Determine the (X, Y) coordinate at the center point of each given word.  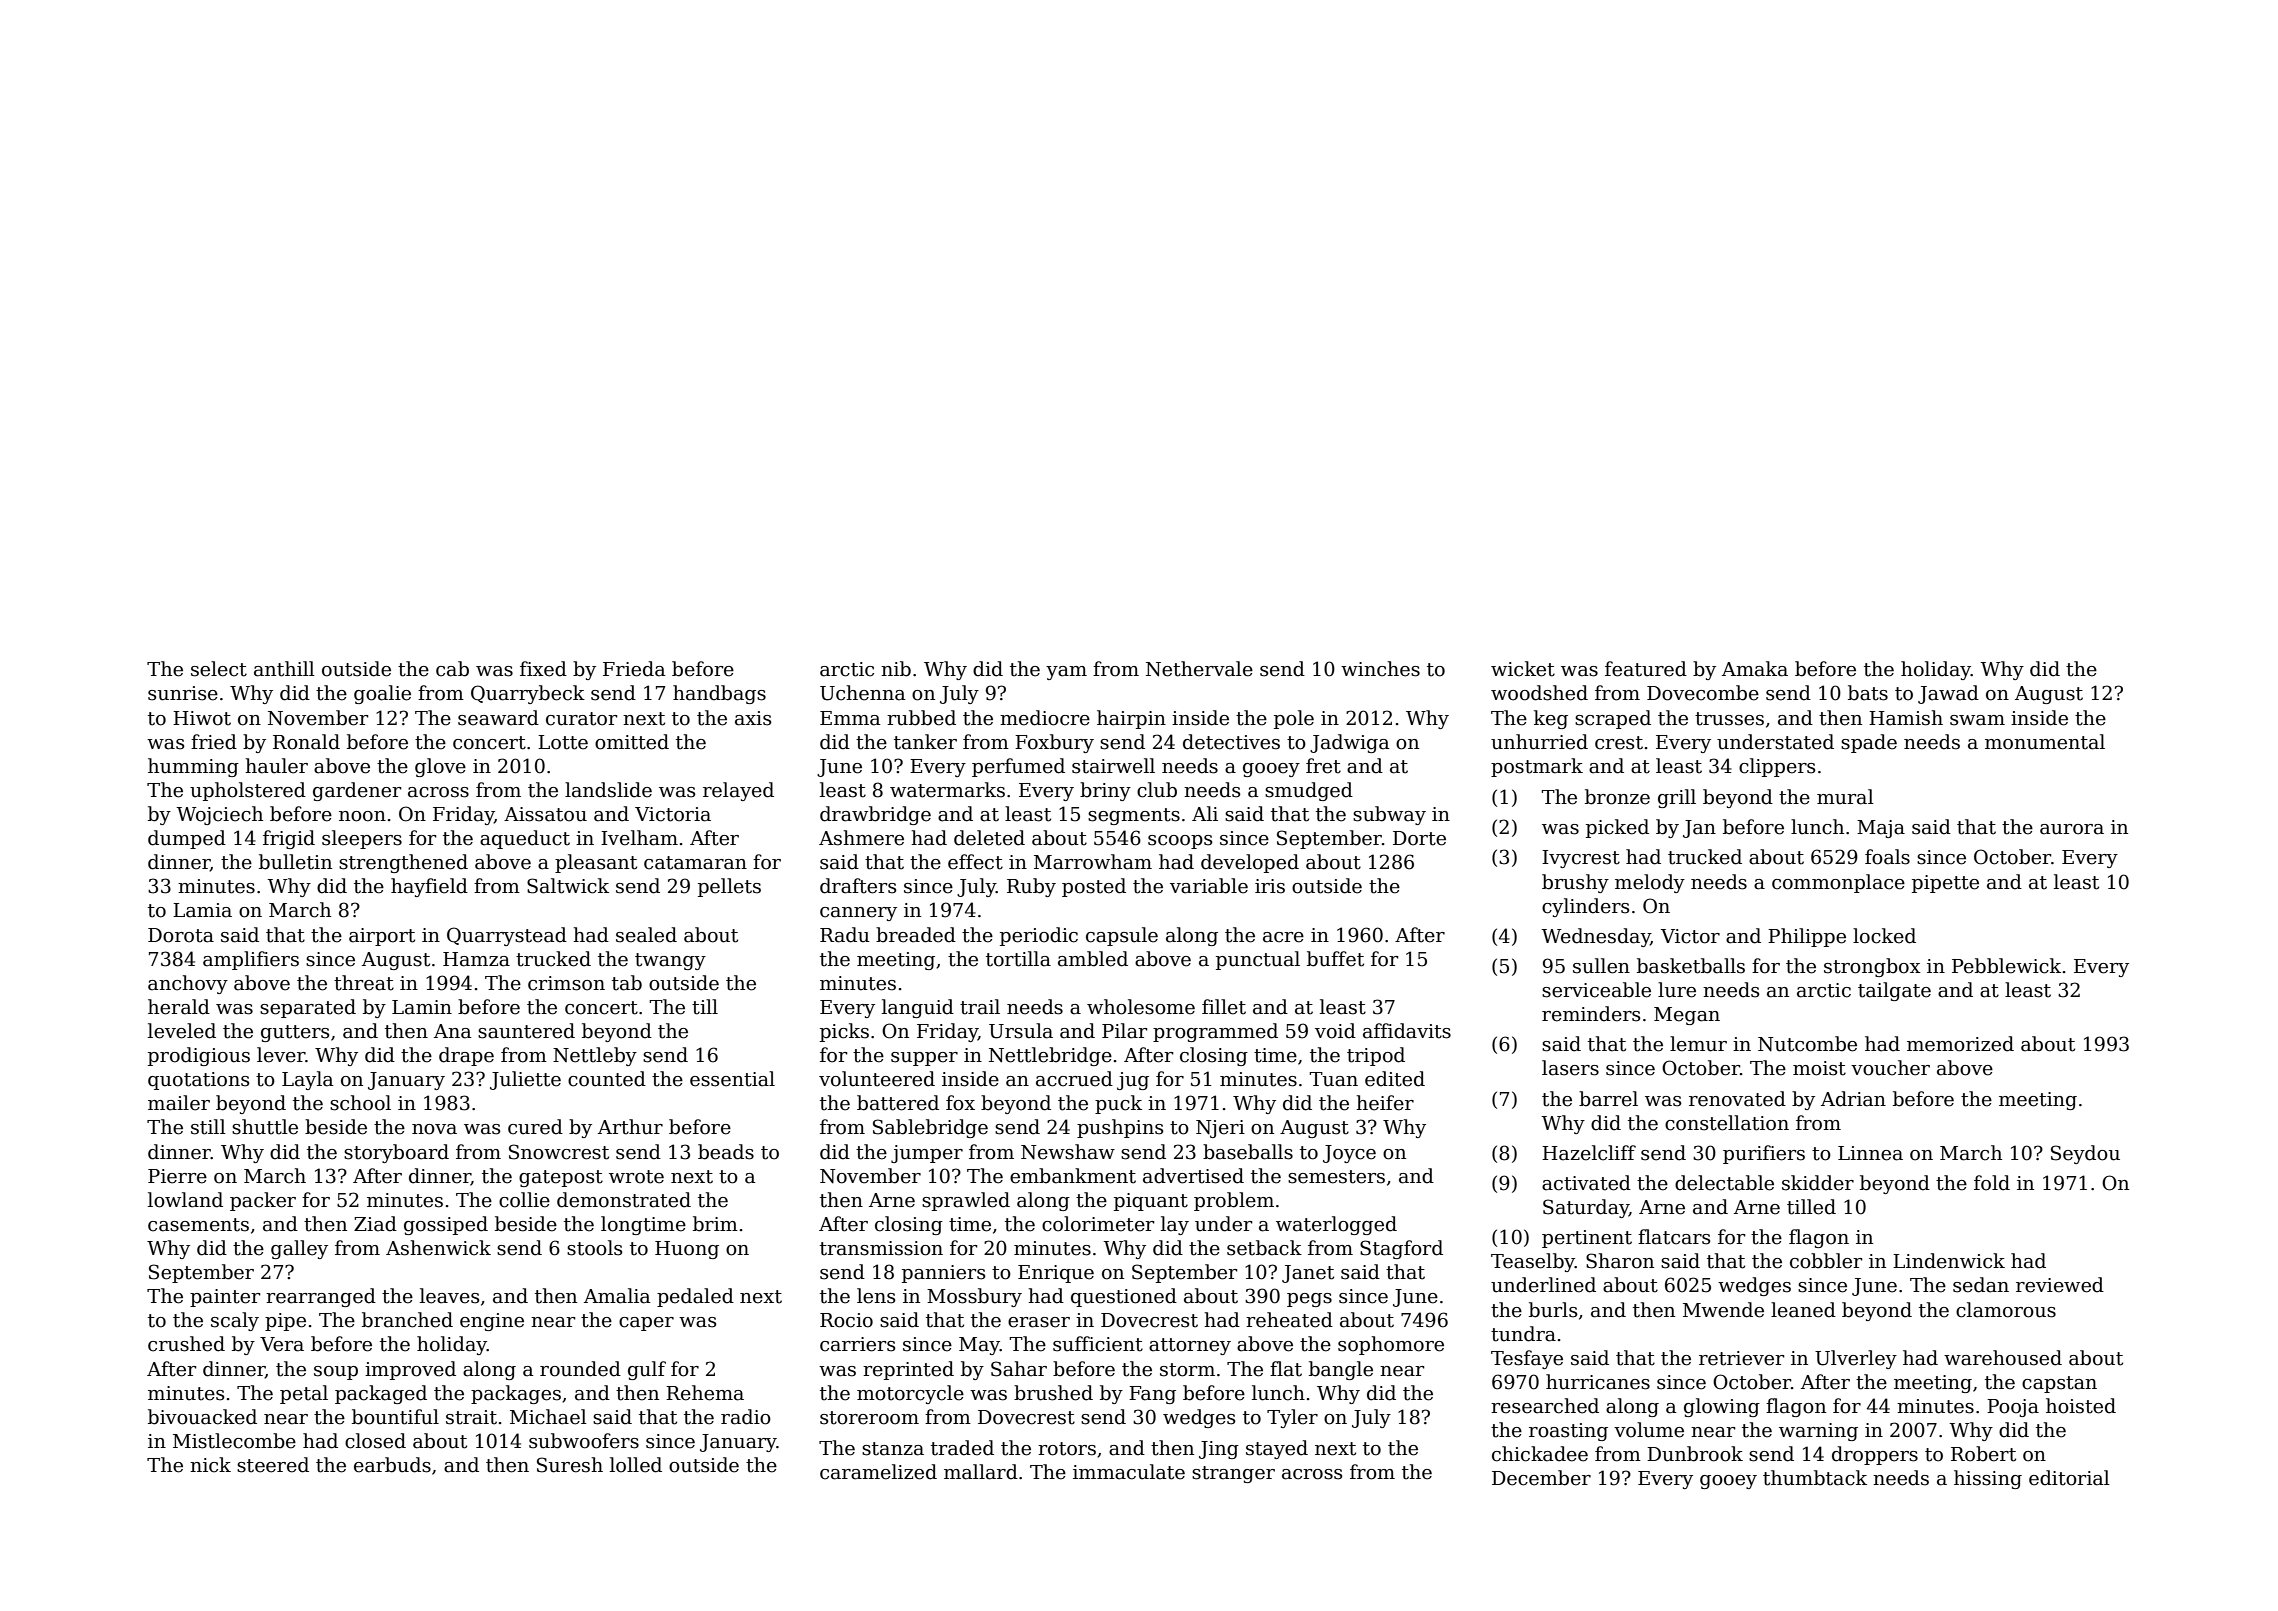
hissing (1988, 1479)
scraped (1613, 719)
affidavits (1407, 1031)
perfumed (1018, 767)
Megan (1687, 1016)
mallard (981, 1472)
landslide (608, 790)
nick (210, 1465)
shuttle (265, 1127)
